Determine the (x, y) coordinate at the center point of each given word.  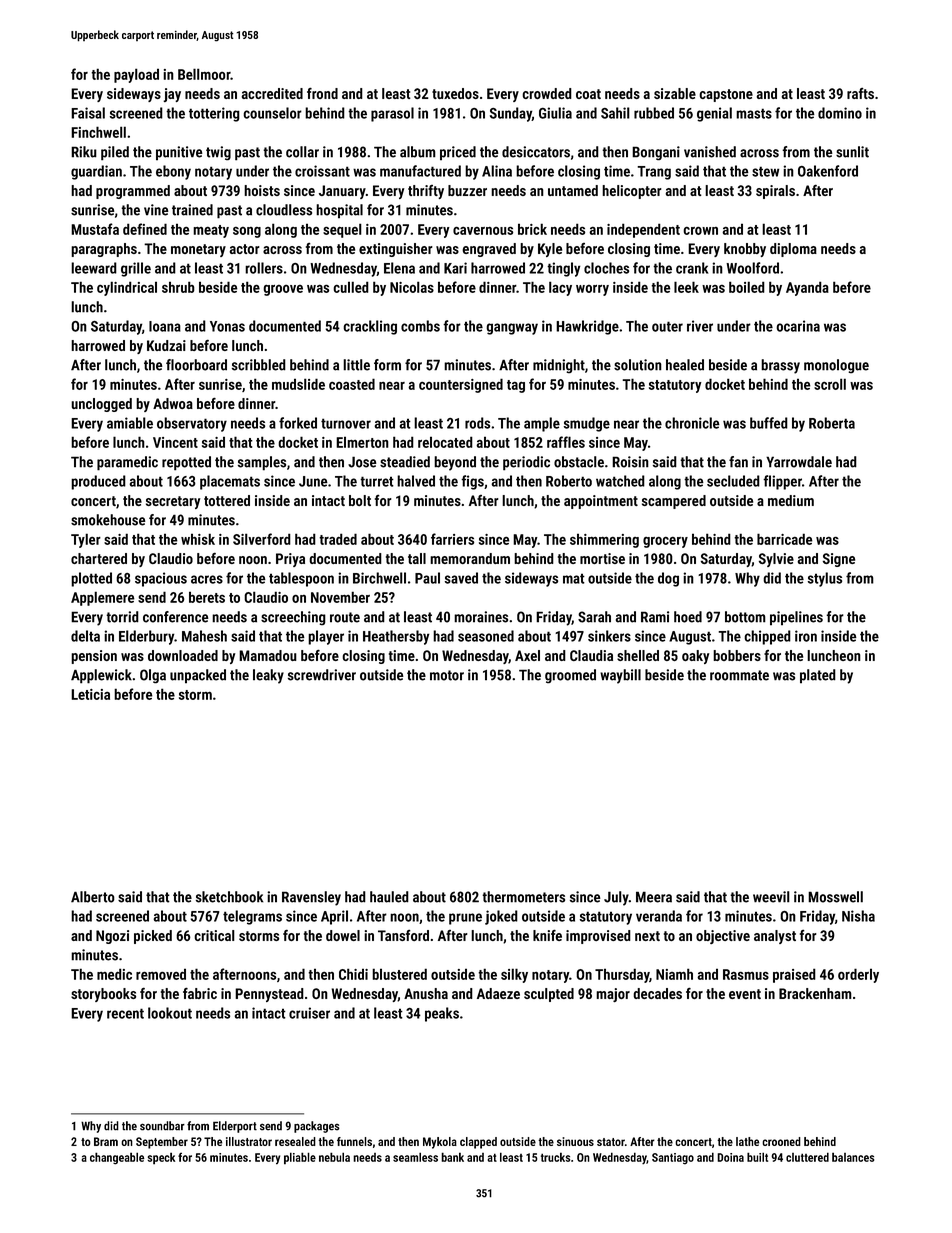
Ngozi (112, 937)
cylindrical (127, 288)
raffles (566, 442)
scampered (674, 502)
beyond (455, 463)
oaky (695, 657)
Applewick (101, 676)
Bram (106, 1141)
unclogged (101, 405)
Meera (654, 897)
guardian (96, 172)
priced (458, 153)
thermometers (523, 897)
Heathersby (396, 637)
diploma (793, 250)
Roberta (832, 423)
